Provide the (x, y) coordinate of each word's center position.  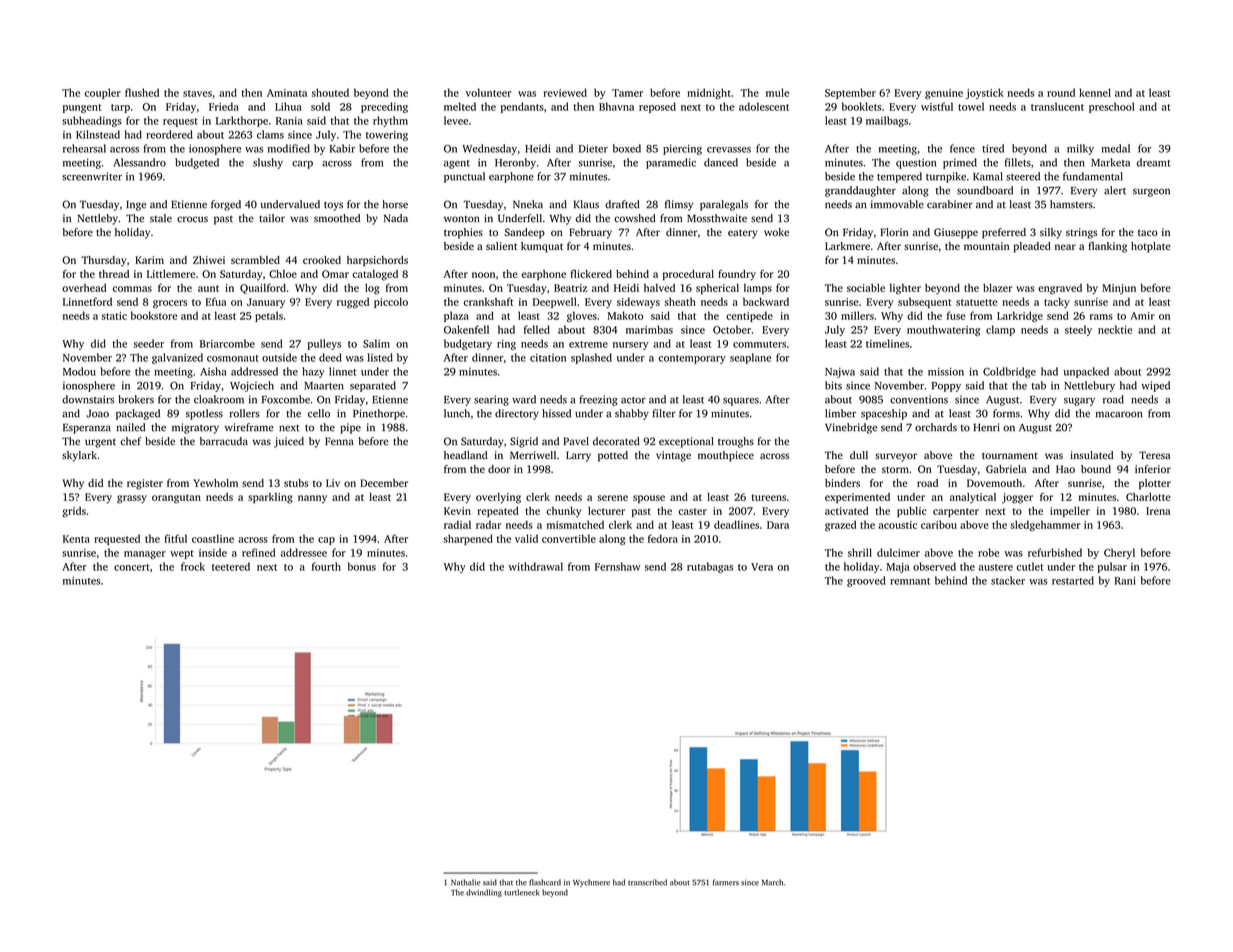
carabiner (950, 204)
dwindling (484, 893)
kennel (1095, 92)
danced (721, 162)
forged (226, 205)
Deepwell (555, 302)
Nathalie (466, 882)
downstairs (88, 399)
